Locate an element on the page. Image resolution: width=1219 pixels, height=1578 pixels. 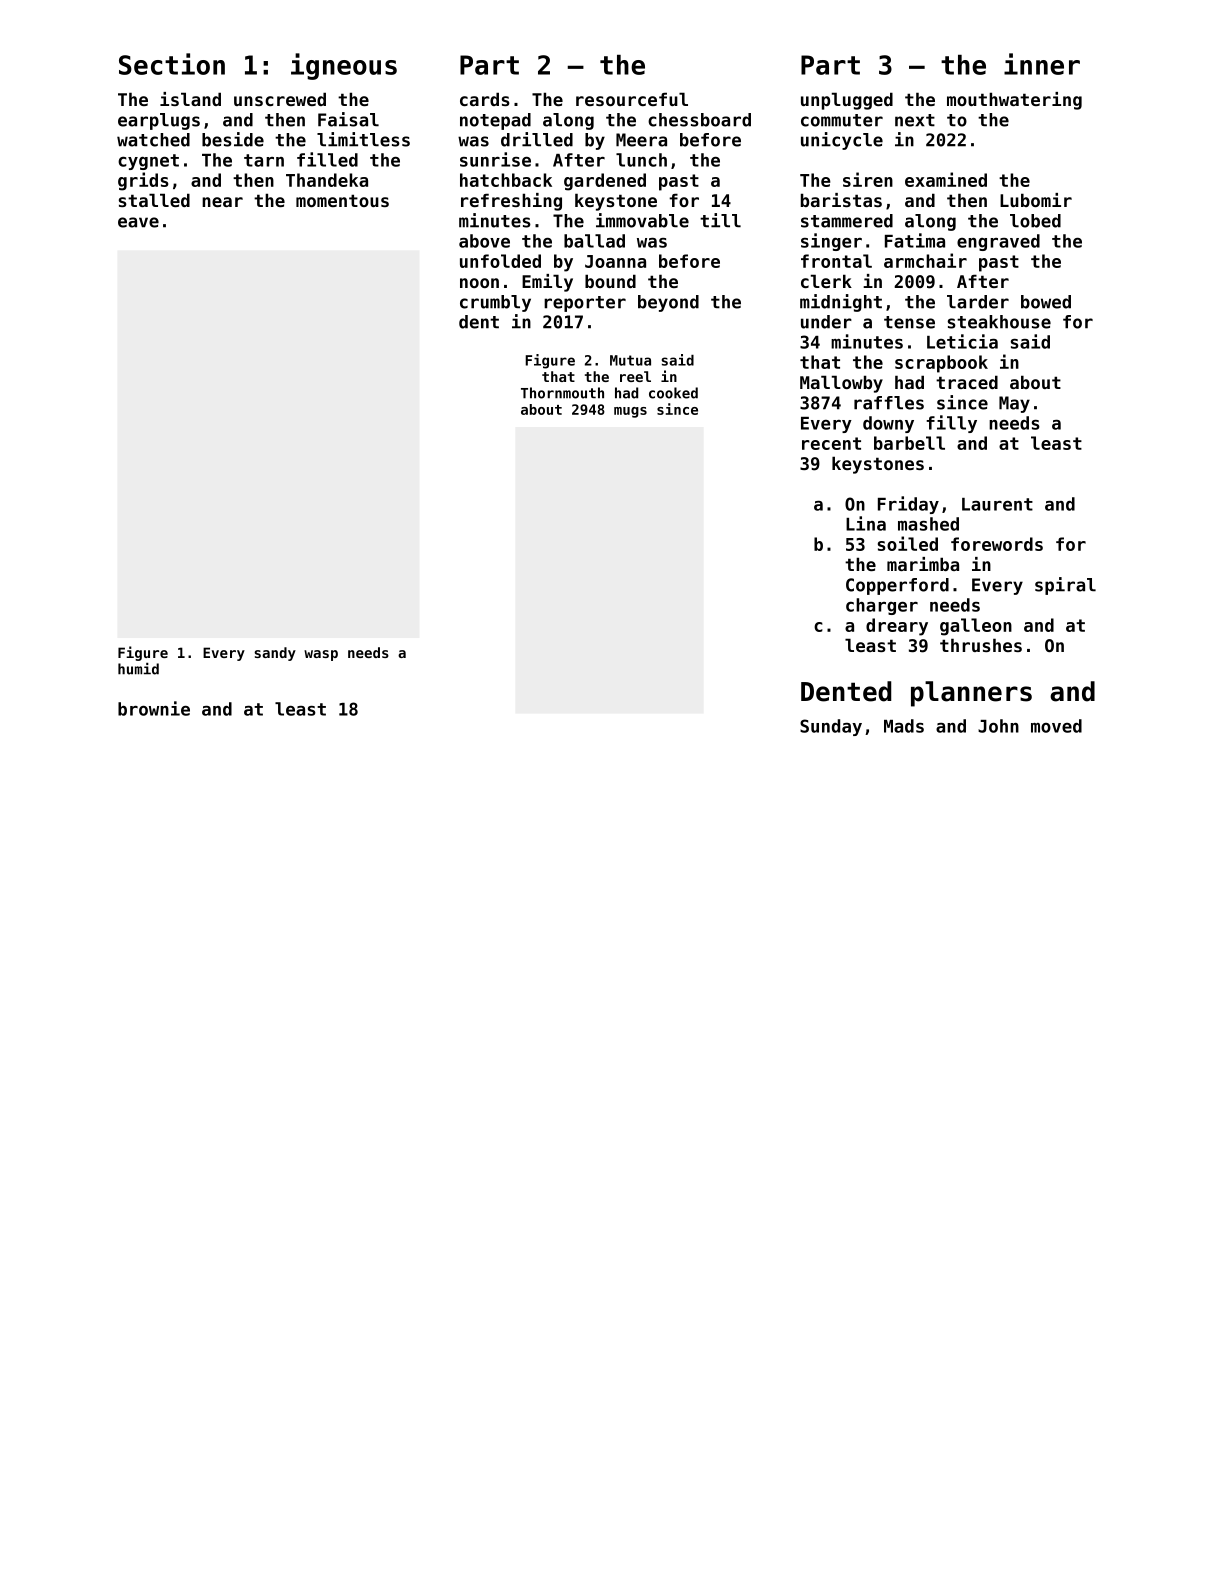
sandy is located at coordinates (275, 654).
